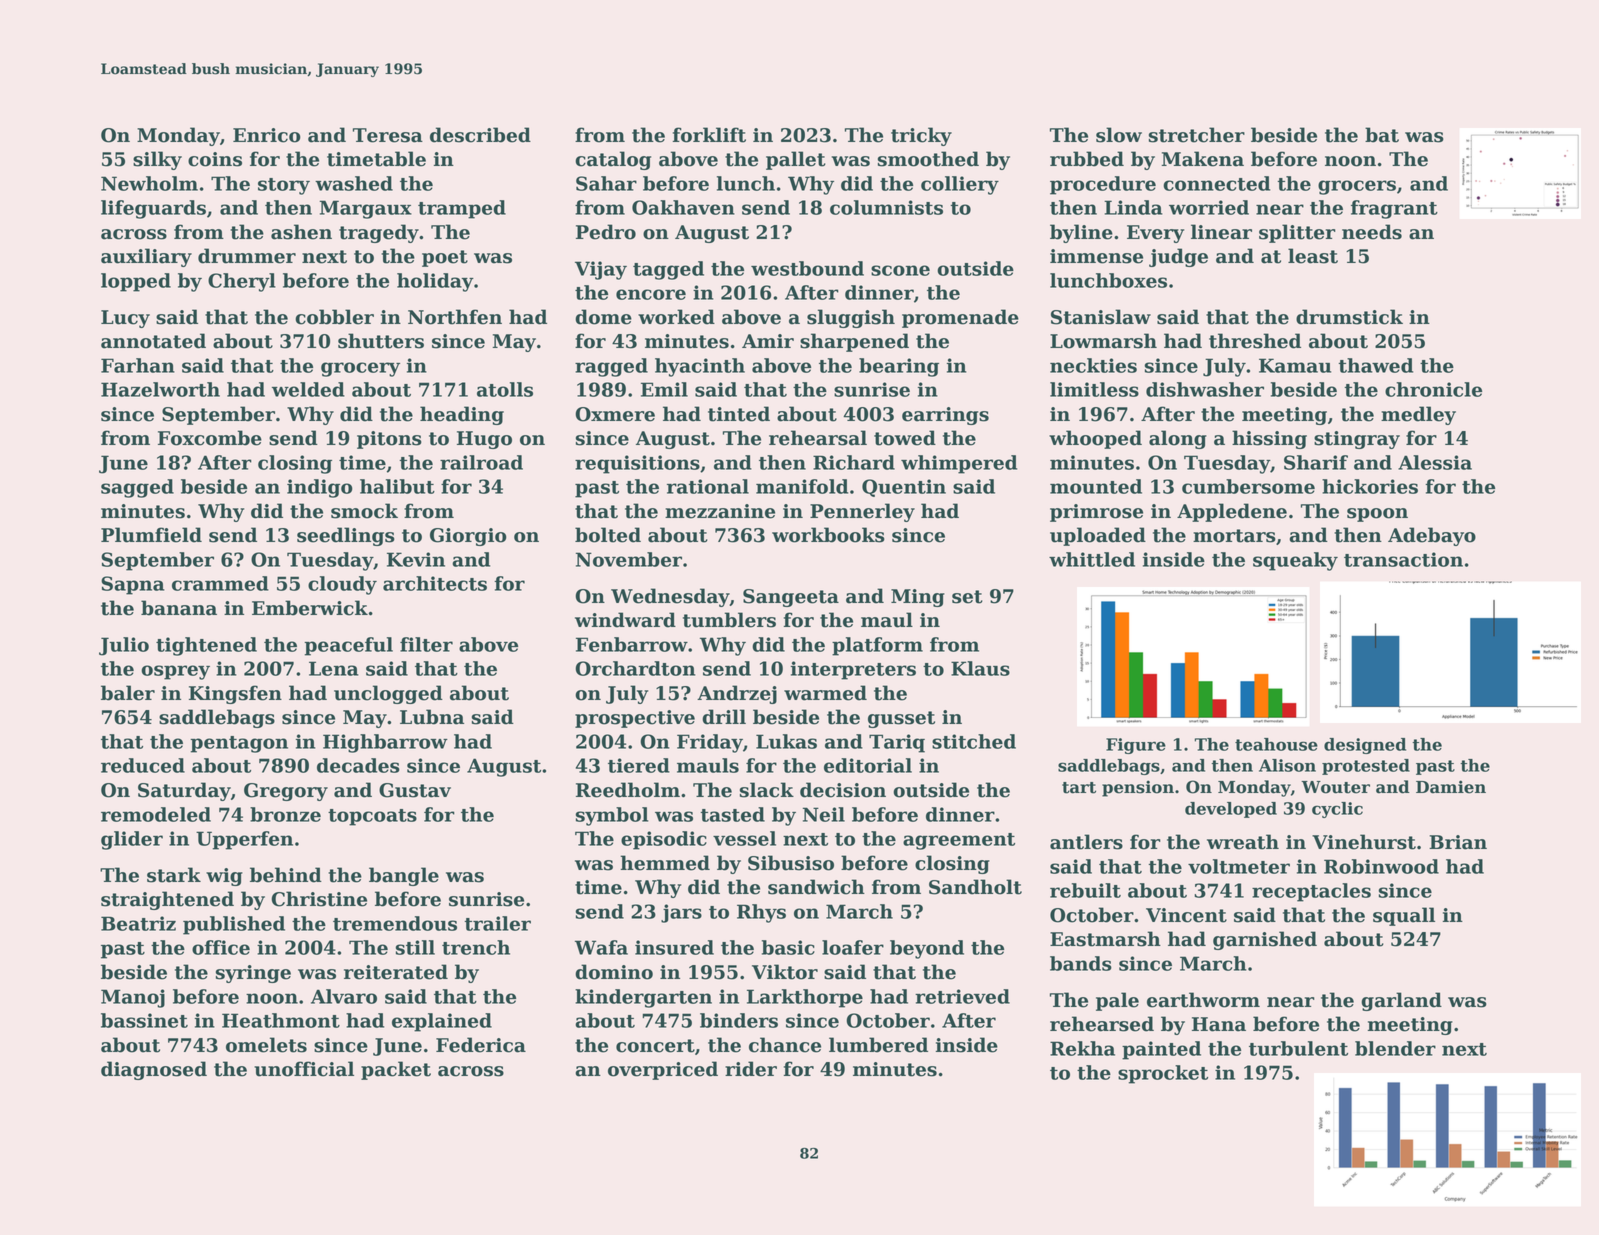 The image size is (1599, 1235). Describe the element at coordinates (154, 1070) in the screenshot. I see `diagnosed` at that location.
